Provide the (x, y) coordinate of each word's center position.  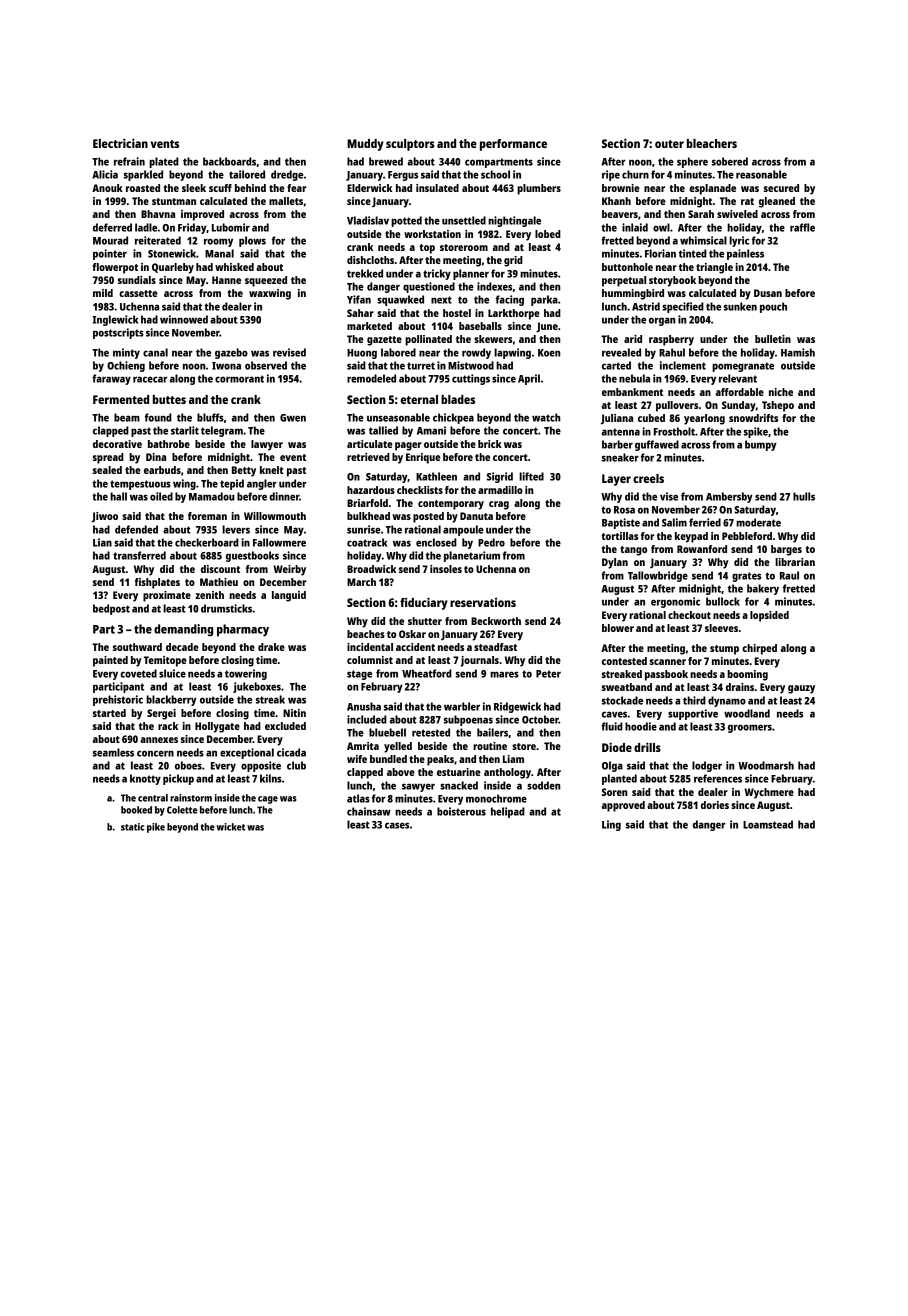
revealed (621, 352)
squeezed (266, 281)
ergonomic (675, 602)
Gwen (293, 418)
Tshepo (778, 406)
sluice (172, 673)
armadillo (500, 490)
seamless (113, 752)
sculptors (410, 145)
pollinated (428, 340)
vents (165, 144)
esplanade (712, 189)
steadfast (495, 647)
